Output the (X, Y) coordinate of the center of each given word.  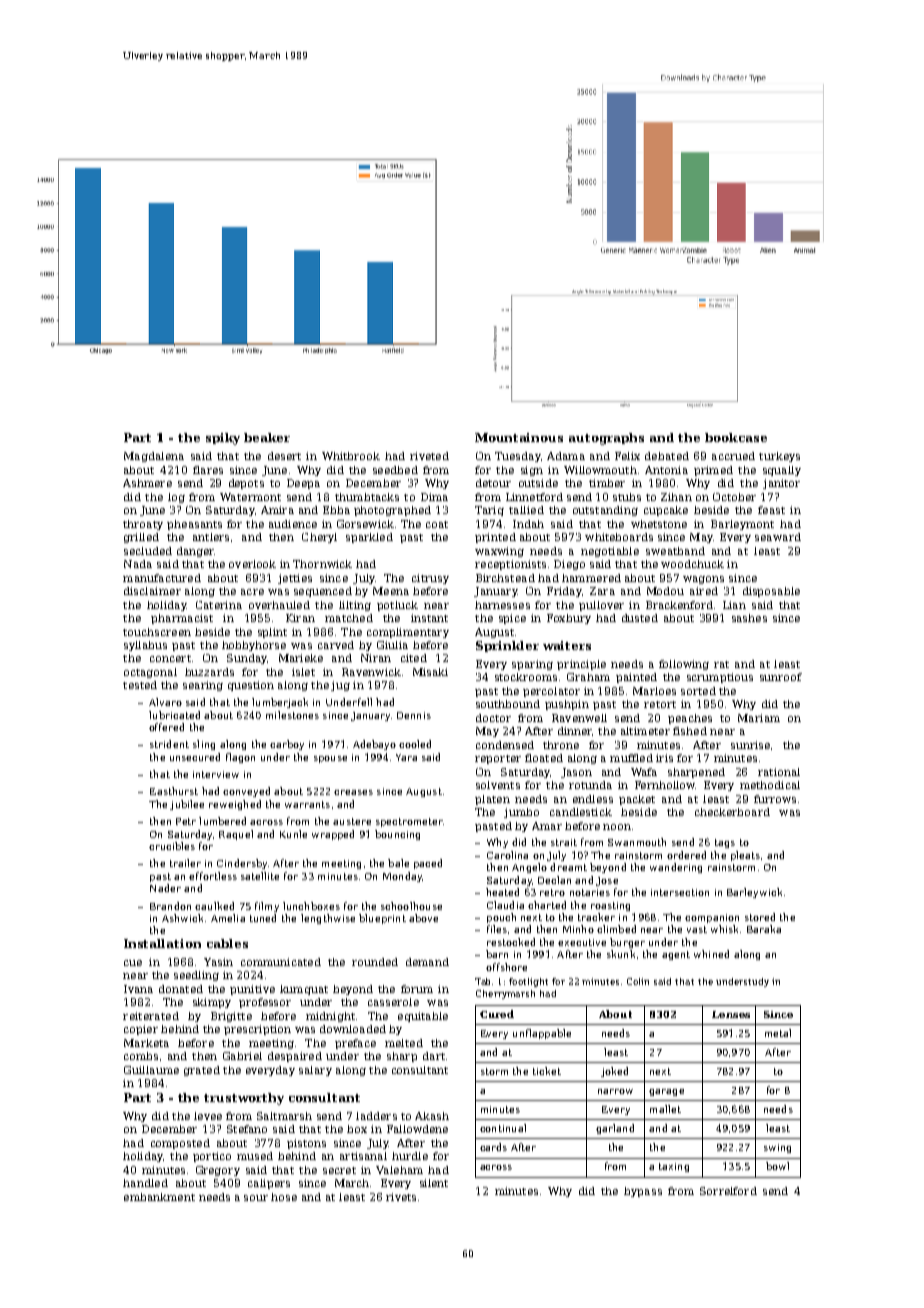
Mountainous (519, 437)
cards (493, 1147)
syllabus (145, 646)
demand (427, 962)
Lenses (731, 1014)
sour (256, 1198)
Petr (186, 821)
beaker (267, 437)
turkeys (779, 457)
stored (760, 917)
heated (502, 892)
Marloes (654, 691)
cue (133, 963)
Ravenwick (371, 672)
